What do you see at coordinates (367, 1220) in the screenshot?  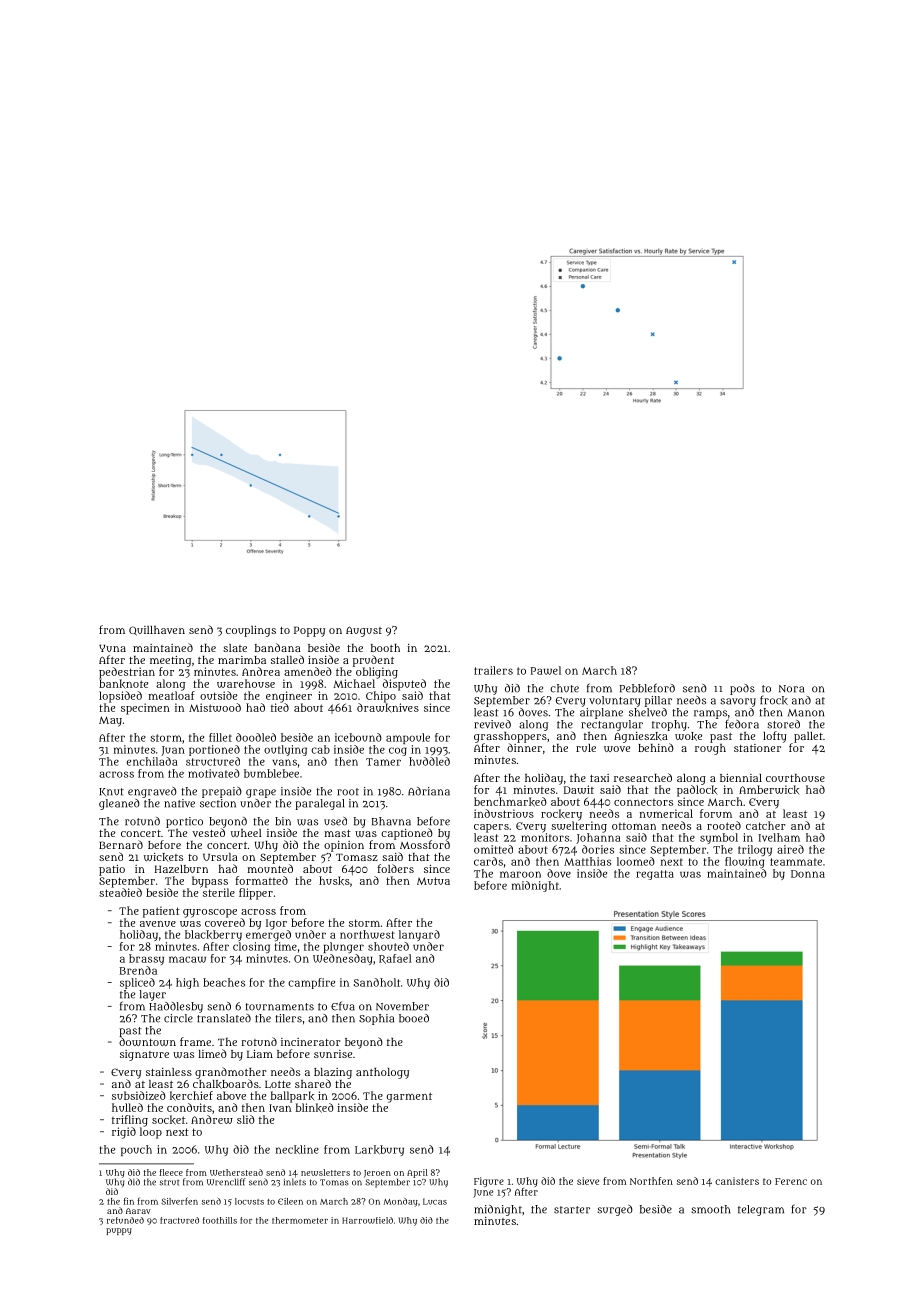 I see `Harrowfield` at bounding box center [367, 1220].
